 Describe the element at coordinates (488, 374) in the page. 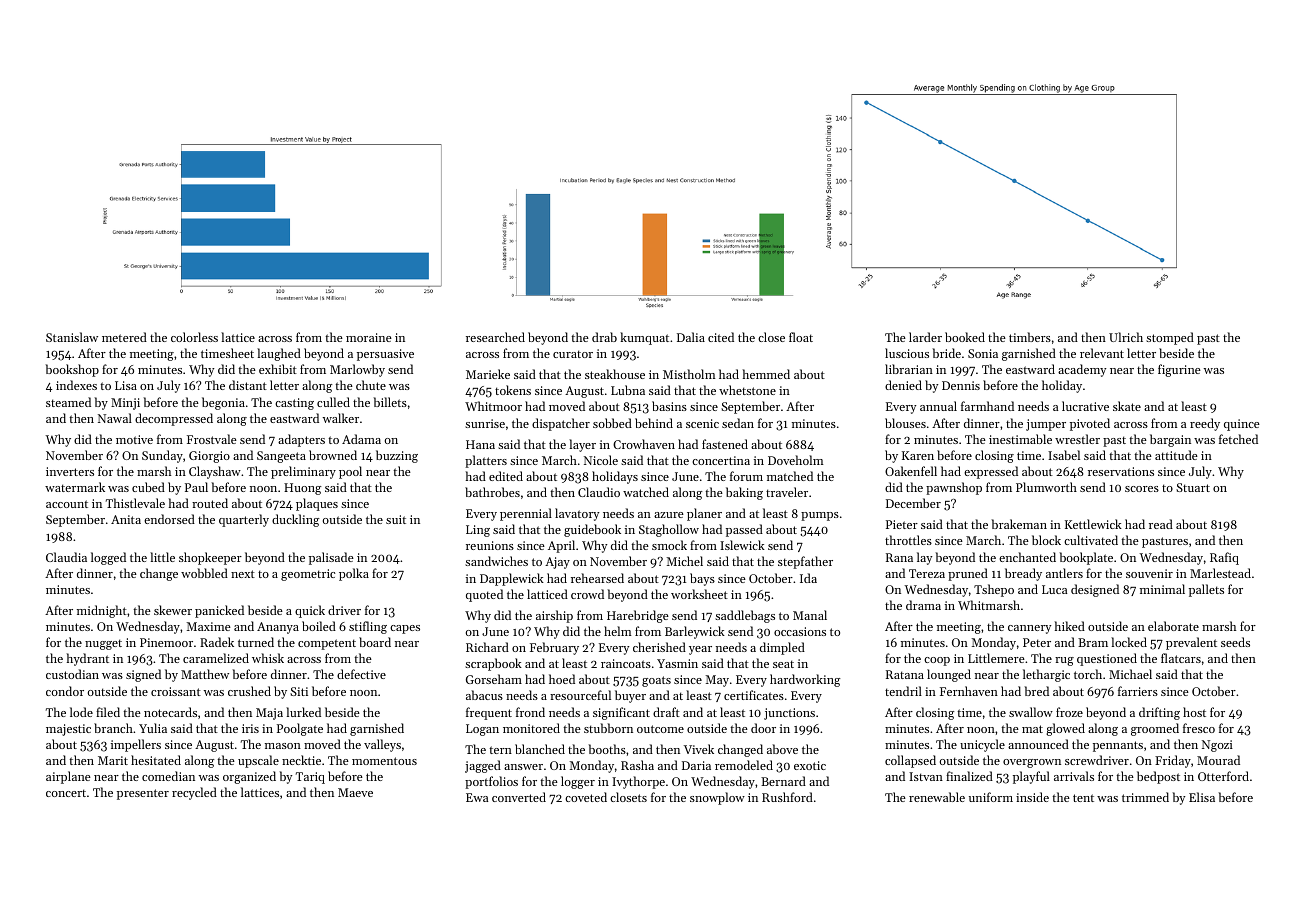

I see `Marieke` at that location.
